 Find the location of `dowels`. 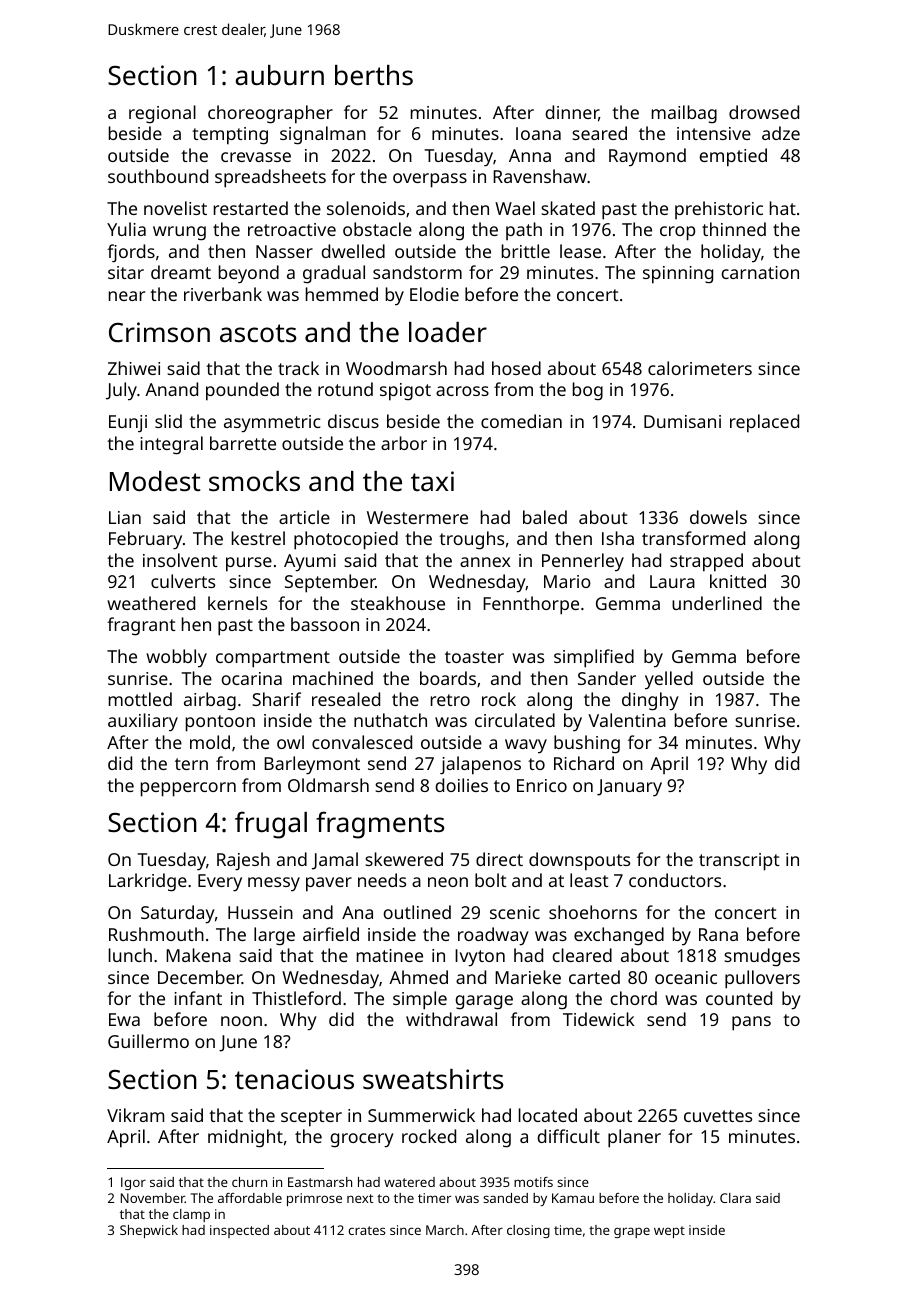

dowels is located at coordinates (718, 517).
